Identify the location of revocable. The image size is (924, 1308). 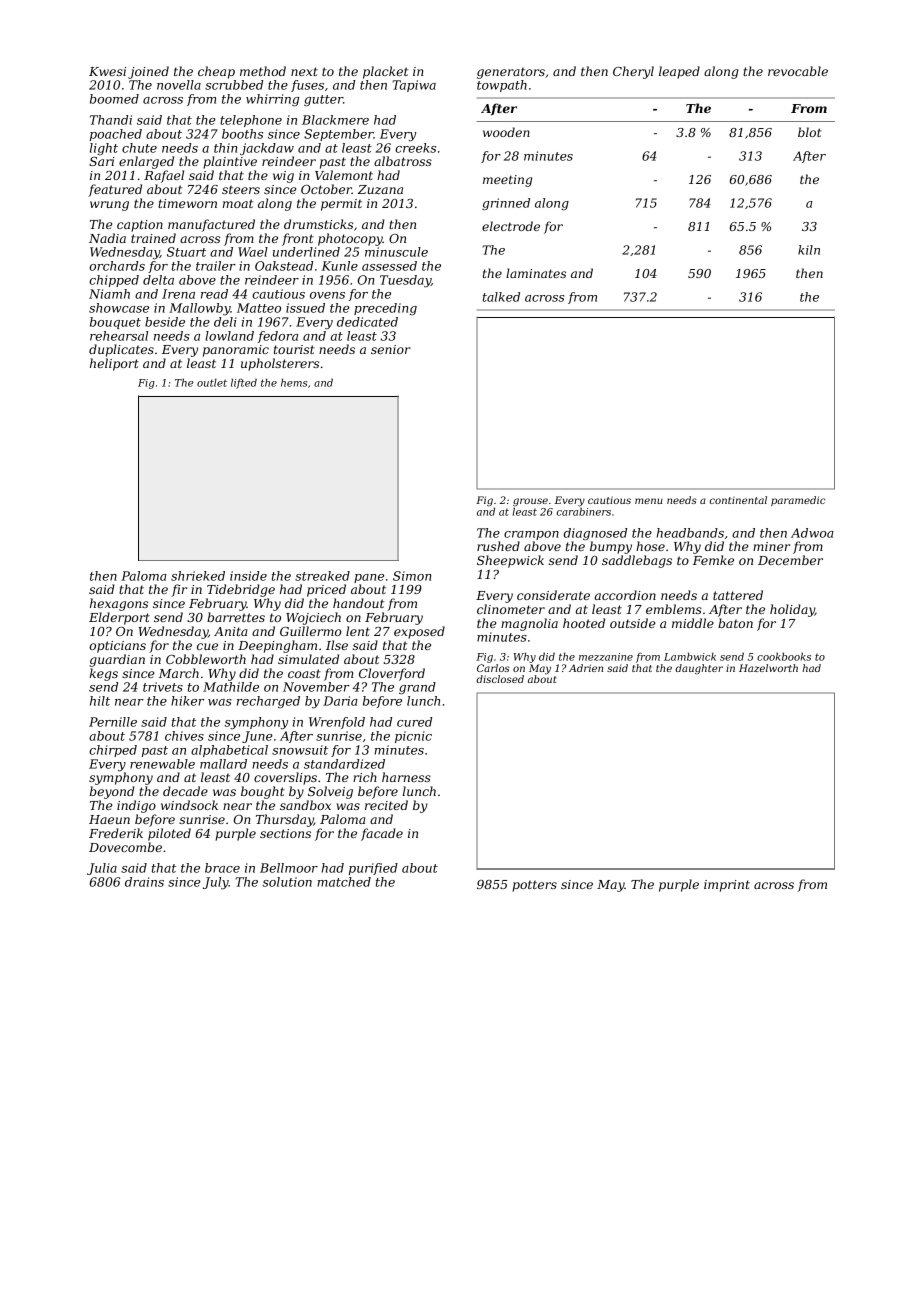
(798, 71).
